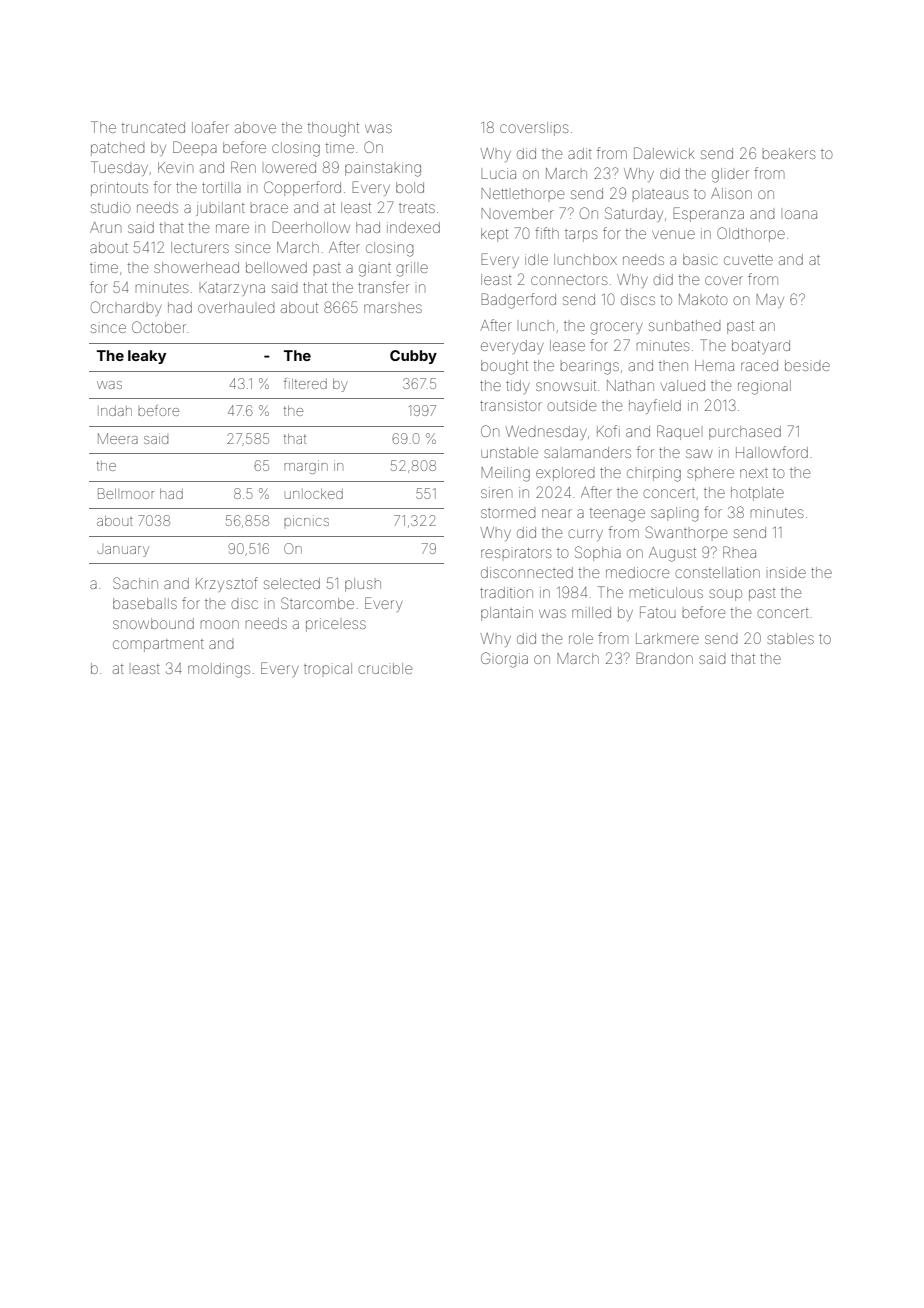 Image resolution: width=924 pixels, height=1308 pixels. Describe the element at coordinates (504, 367) in the screenshot. I see `bought` at that location.
